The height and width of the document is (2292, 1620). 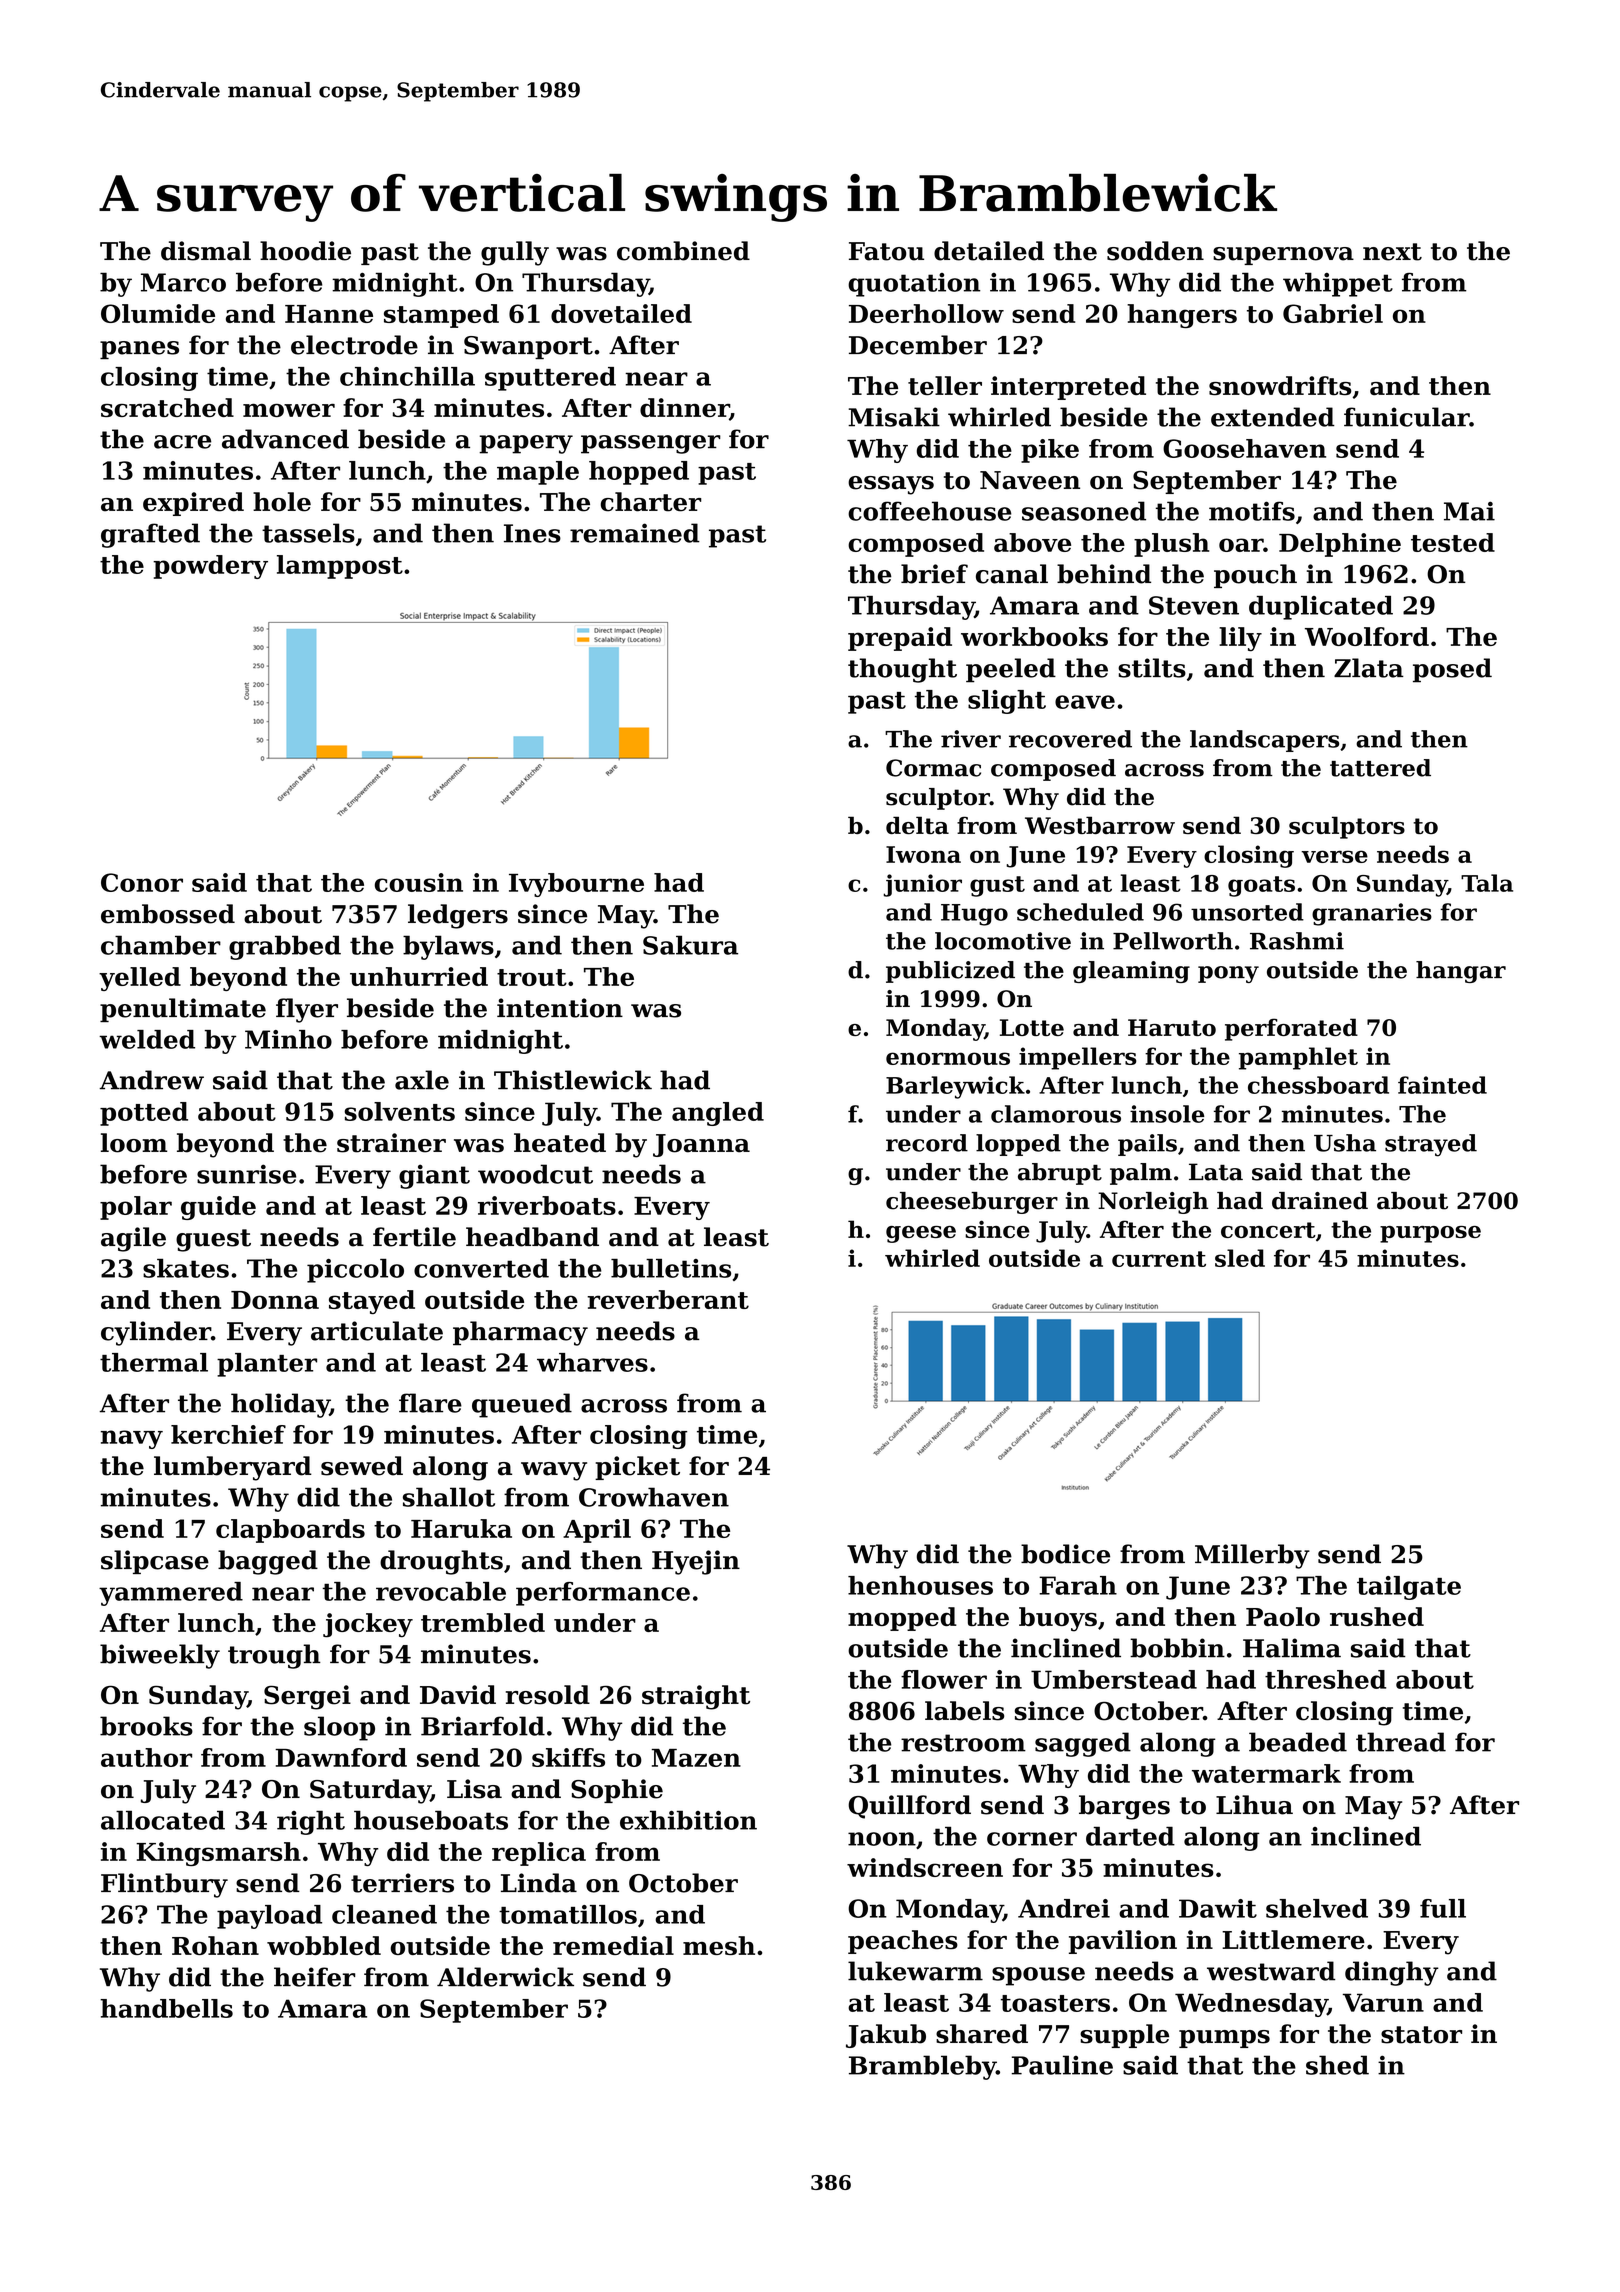 I want to click on dinghy, so click(x=1392, y=1973).
